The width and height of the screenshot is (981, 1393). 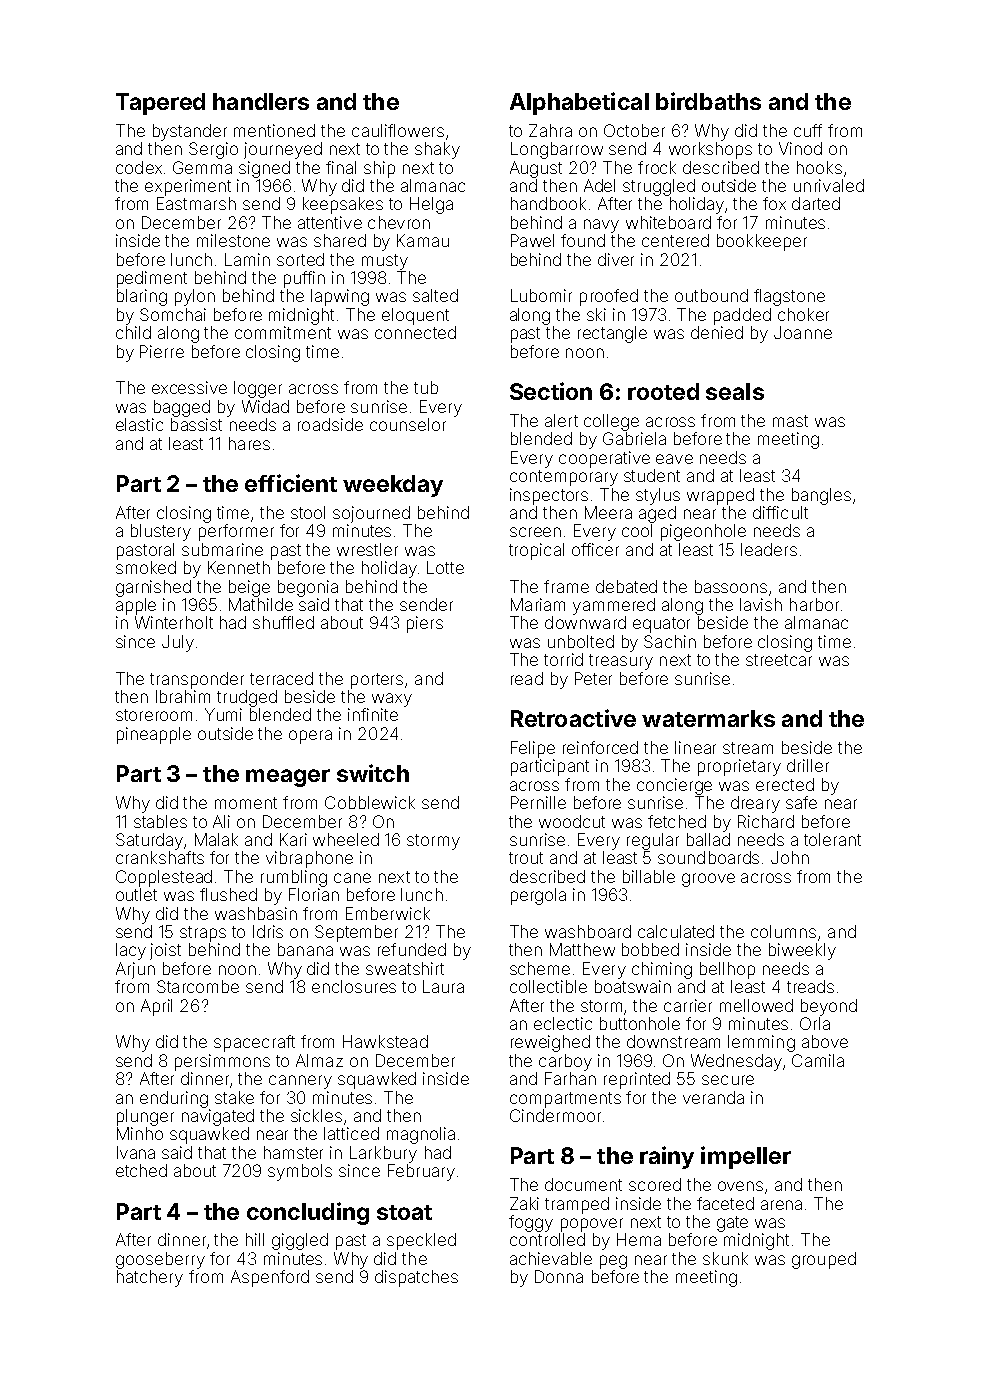 What do you see at coordinates (308, 512) in the screenshot?
I see `stool` at bounding box center [308, 512].
